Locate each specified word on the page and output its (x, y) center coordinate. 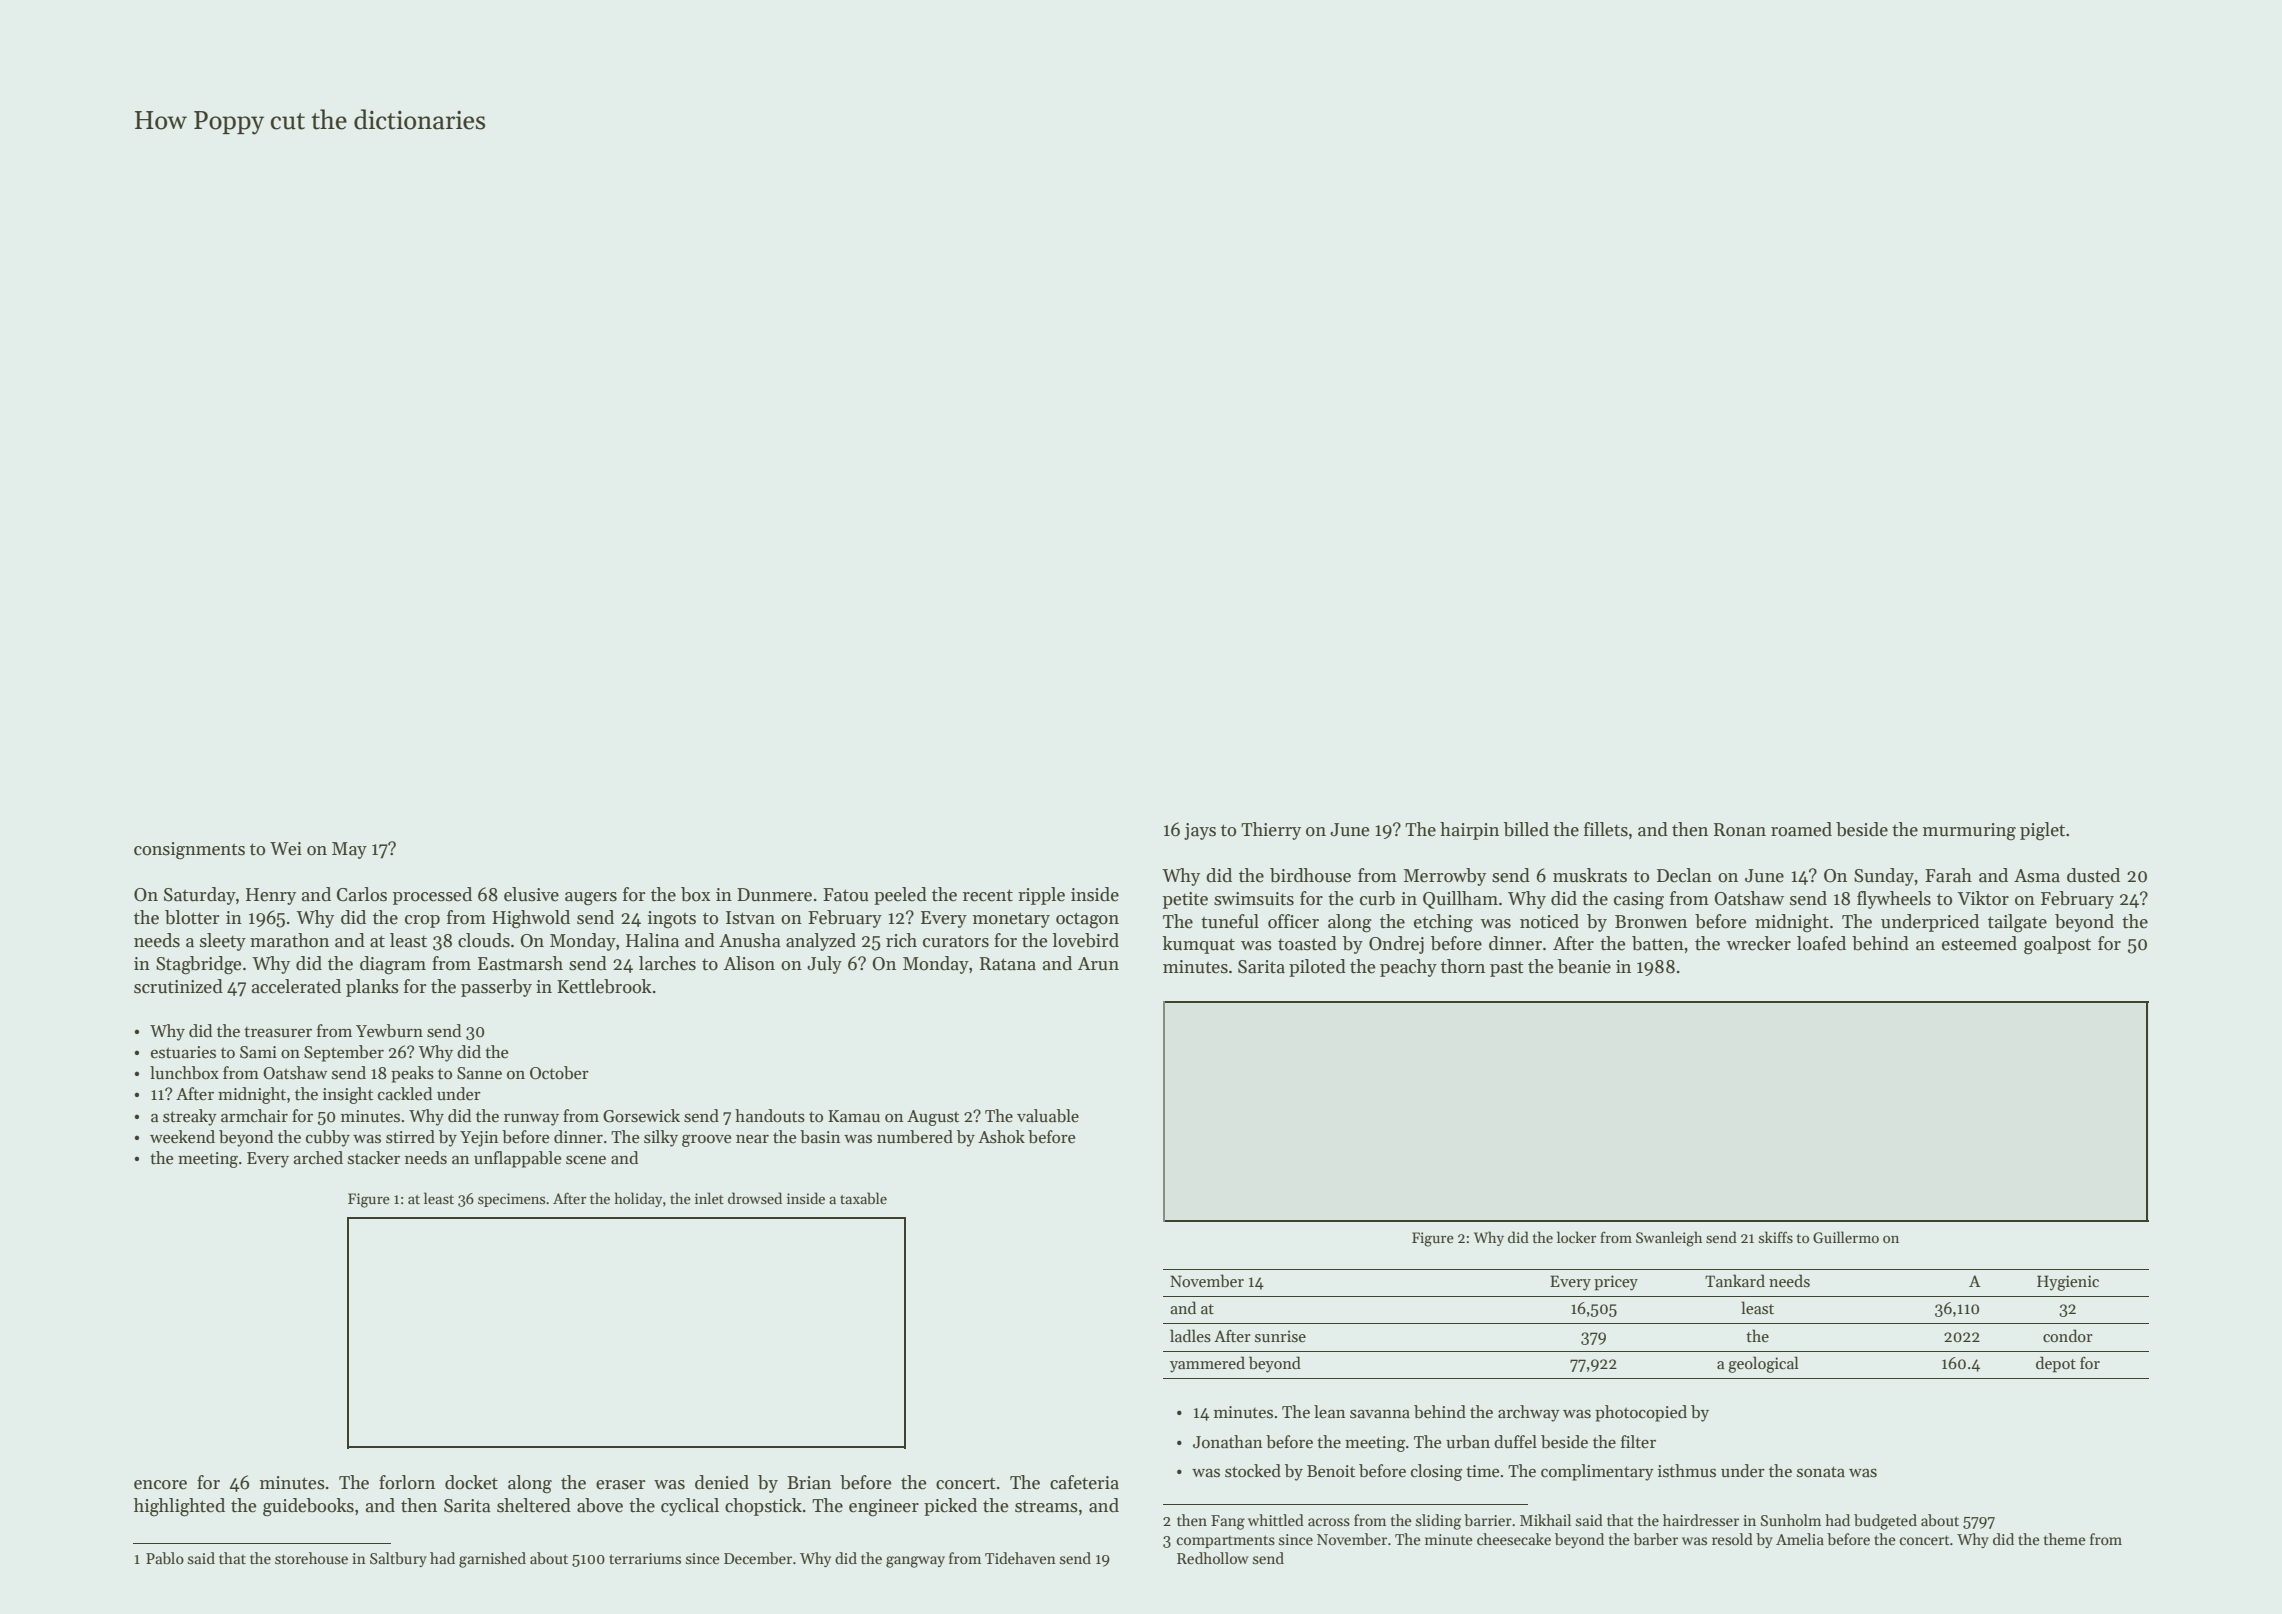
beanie (1584, 966)
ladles (1190, 1336)
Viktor (1983, 898)
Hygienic (2068, 1283)
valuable (1048, 1116)
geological (1763, 1364)
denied (722, 1482)
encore (160, 1485)
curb (1377, 898)
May (349, 850)
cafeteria (1084, 1482)
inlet (709, 1198)
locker (1576, 1237)
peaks (412, 1074)
